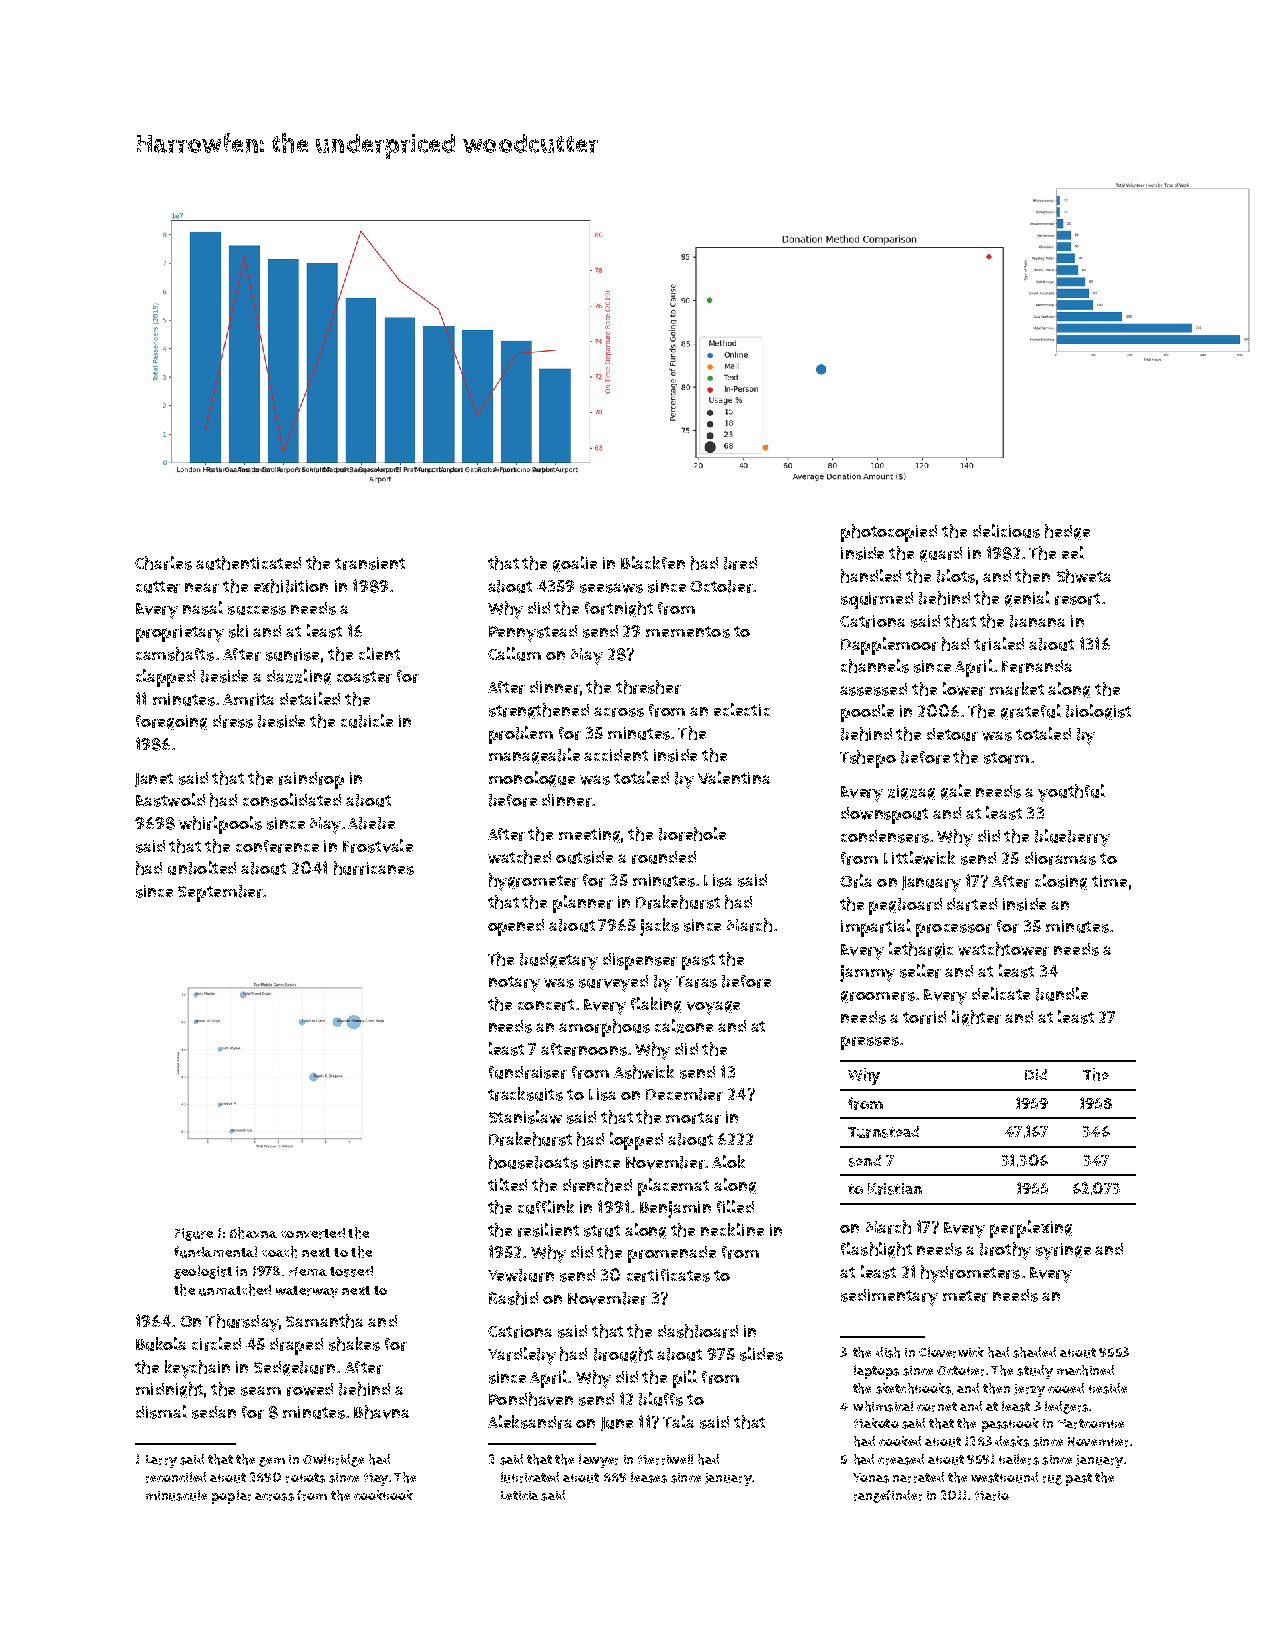 The height and width of the image is (1645, 1271). What do you see at coordinates (310, 1389) in the image?
I see `rowed` at bounding box center [310, 1389].
